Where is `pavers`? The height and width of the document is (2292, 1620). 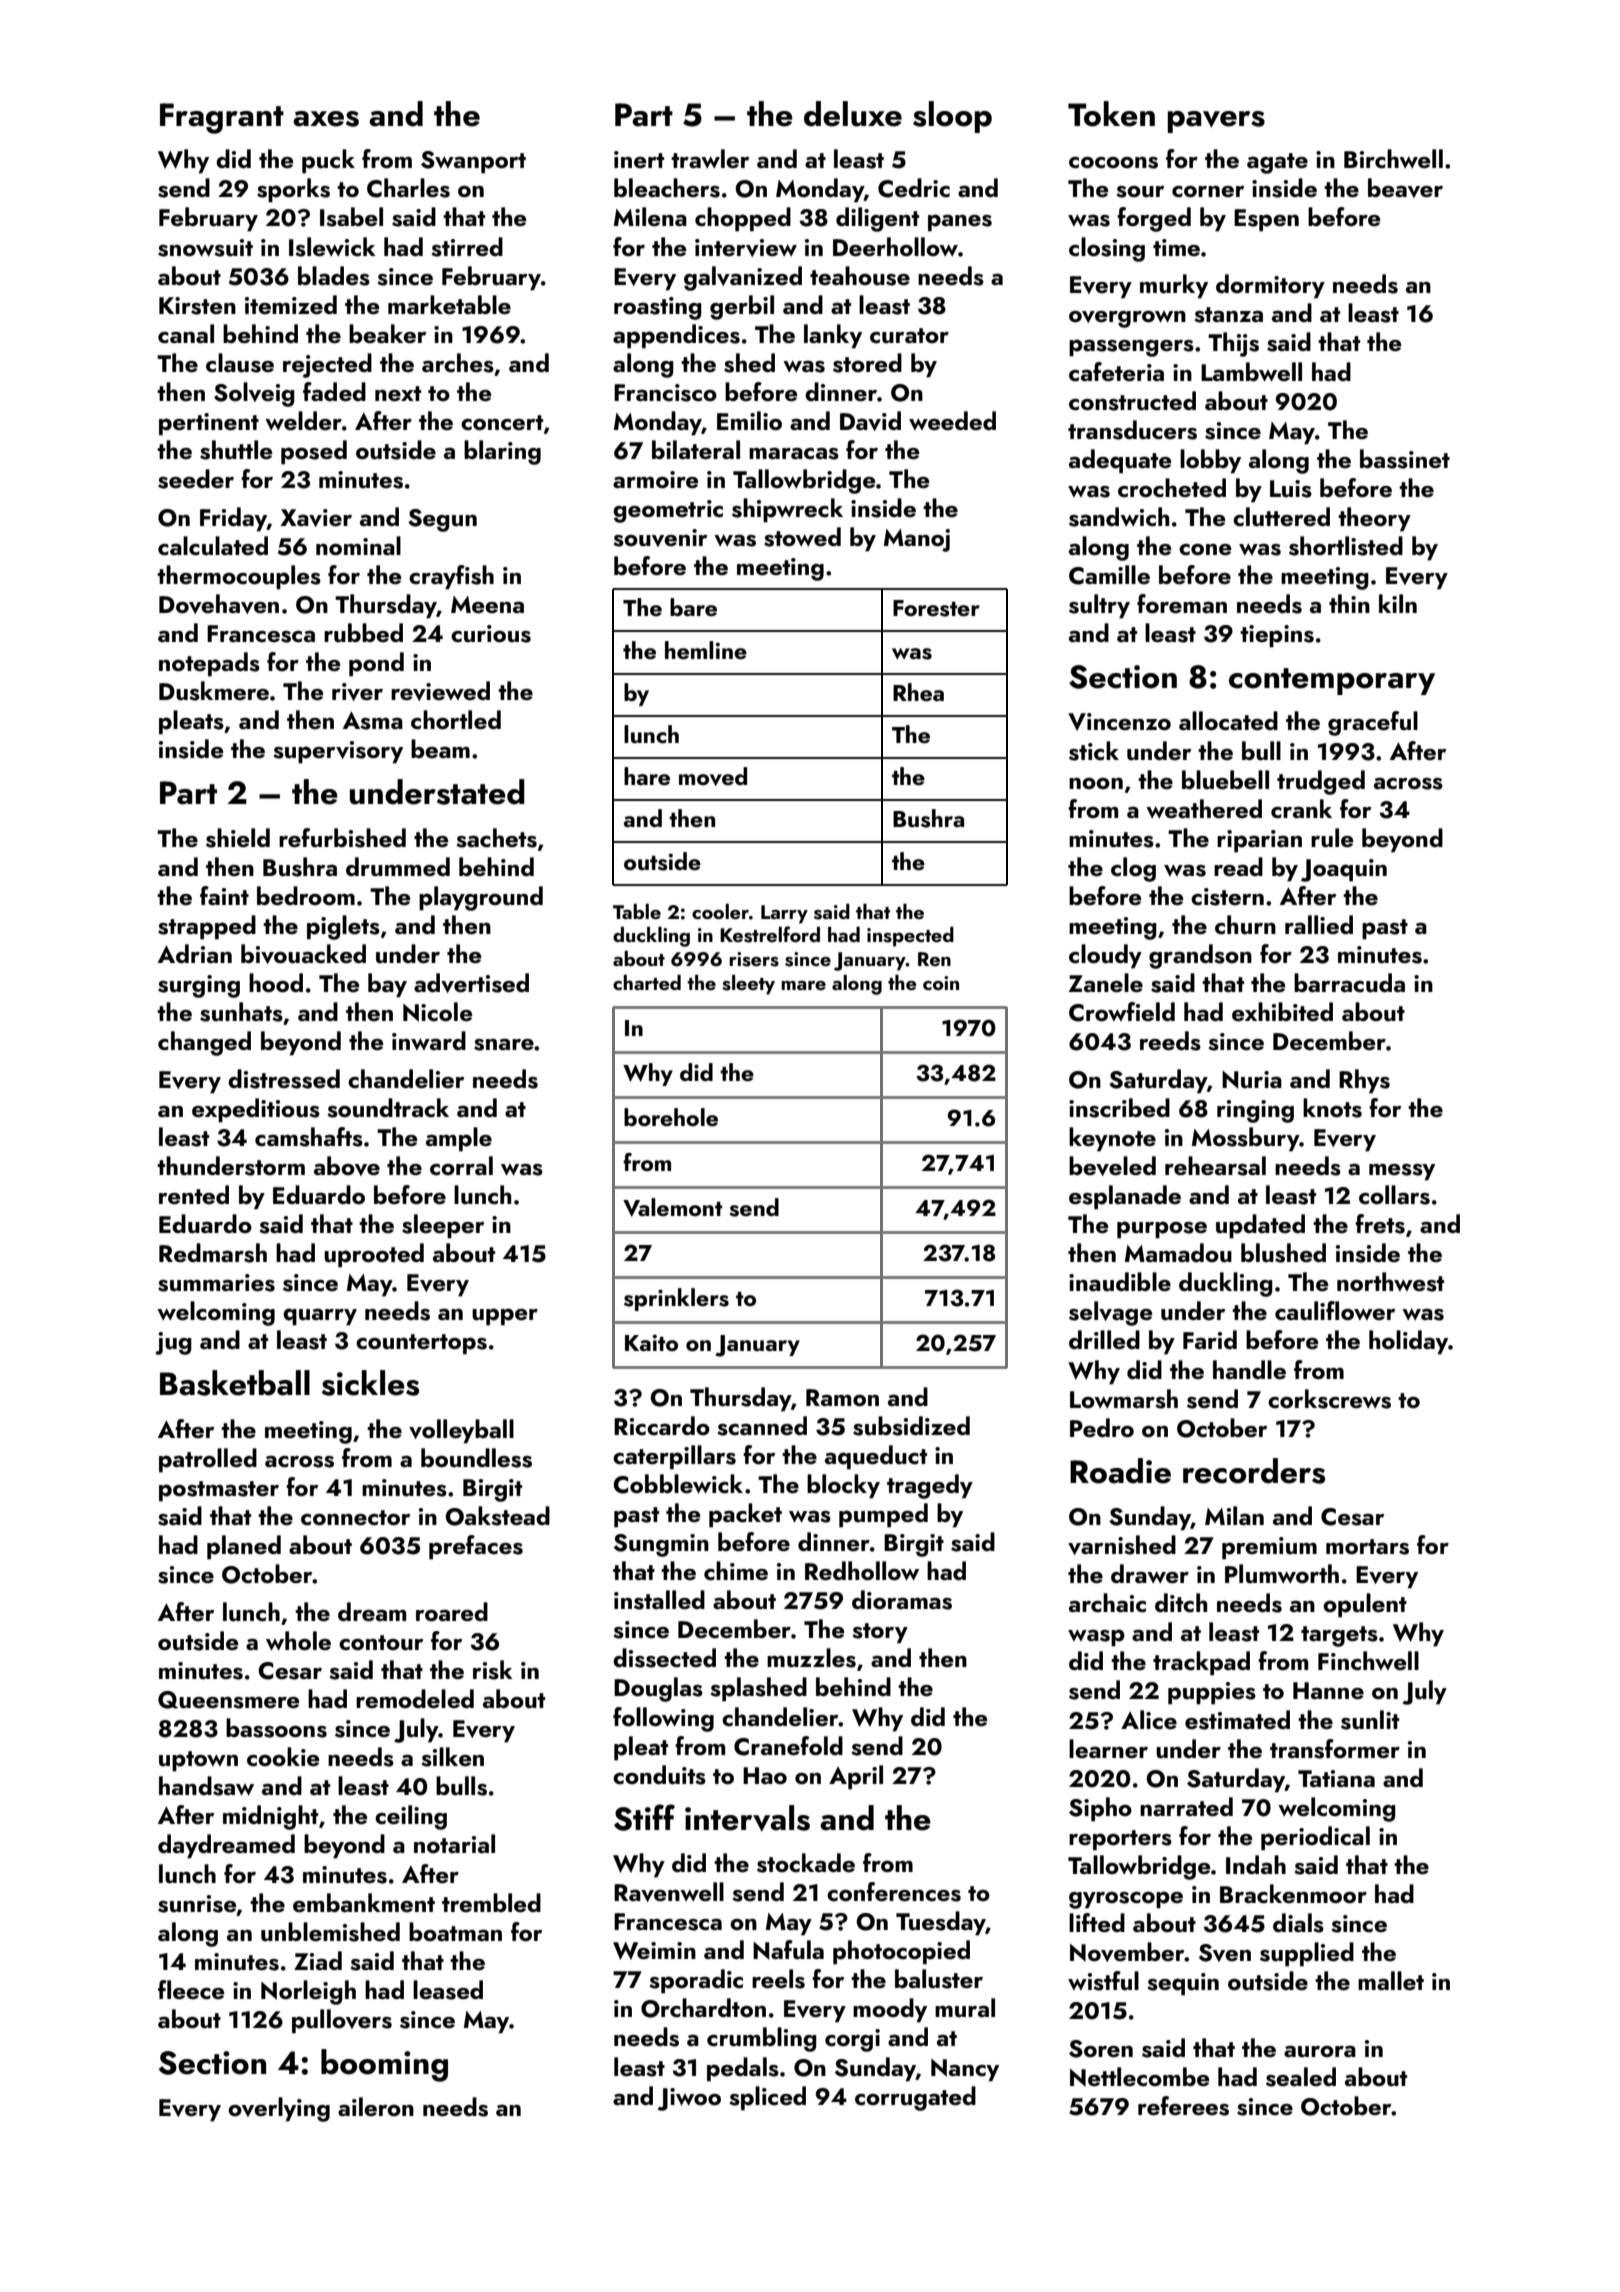 pavers is located at coordinates (1216, 122).
